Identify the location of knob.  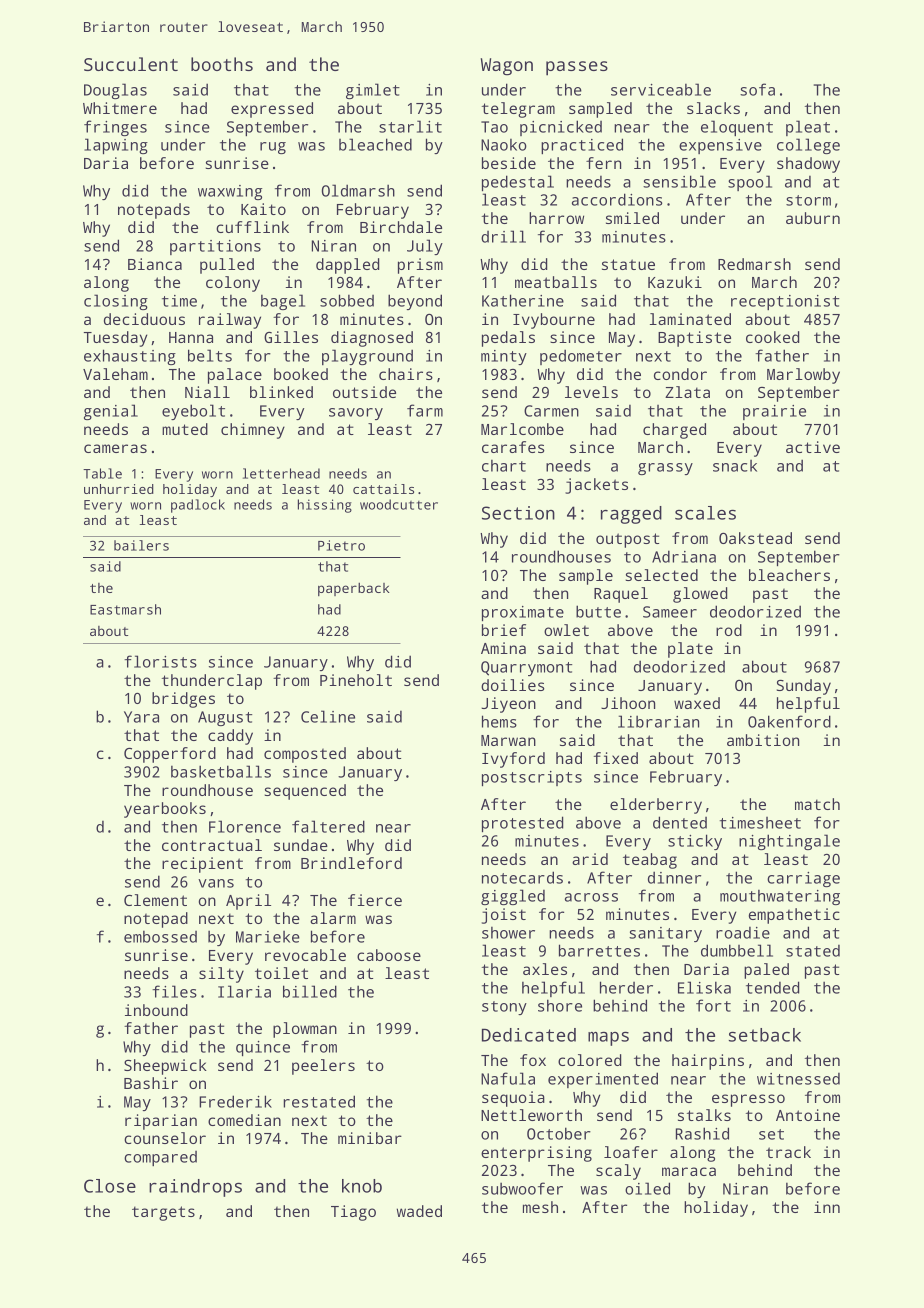
(362, 1186).
